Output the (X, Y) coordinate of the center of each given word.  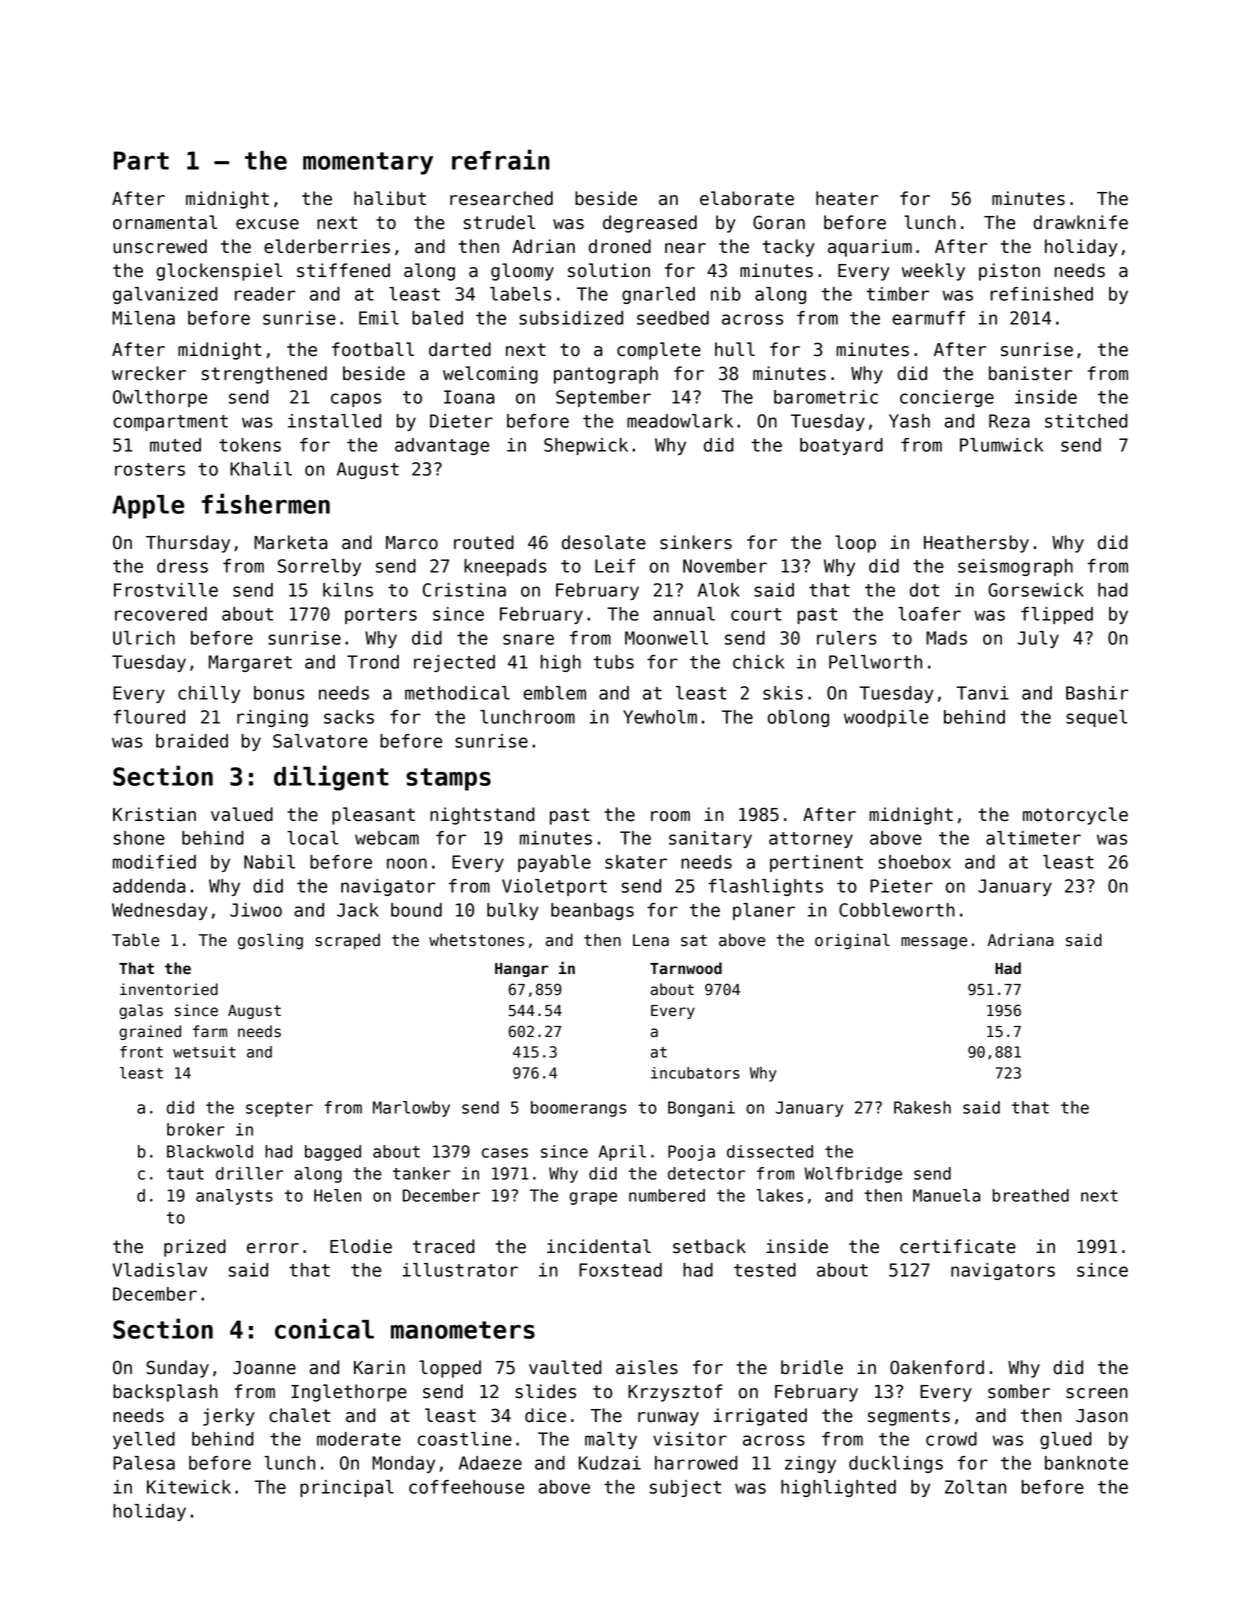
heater (847, 198)
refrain (501, 159)
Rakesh (922, 1107)
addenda (149, 886)
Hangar (521, 970)
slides (545, 1391)
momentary (368, 163)
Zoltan (975, 1487)
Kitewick (189, 1487)
